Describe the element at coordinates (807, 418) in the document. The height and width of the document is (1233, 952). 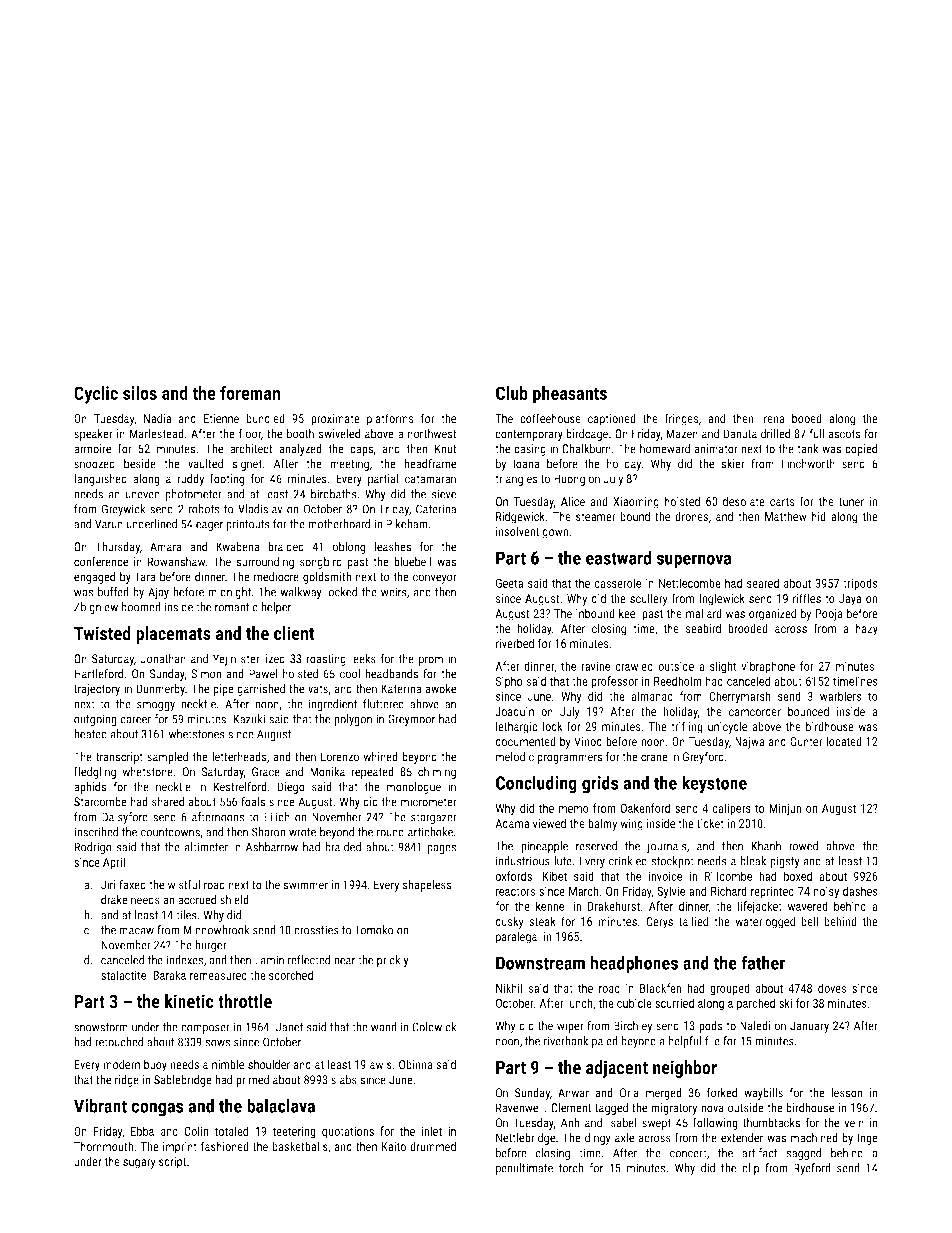
I see `booed` at that location.
